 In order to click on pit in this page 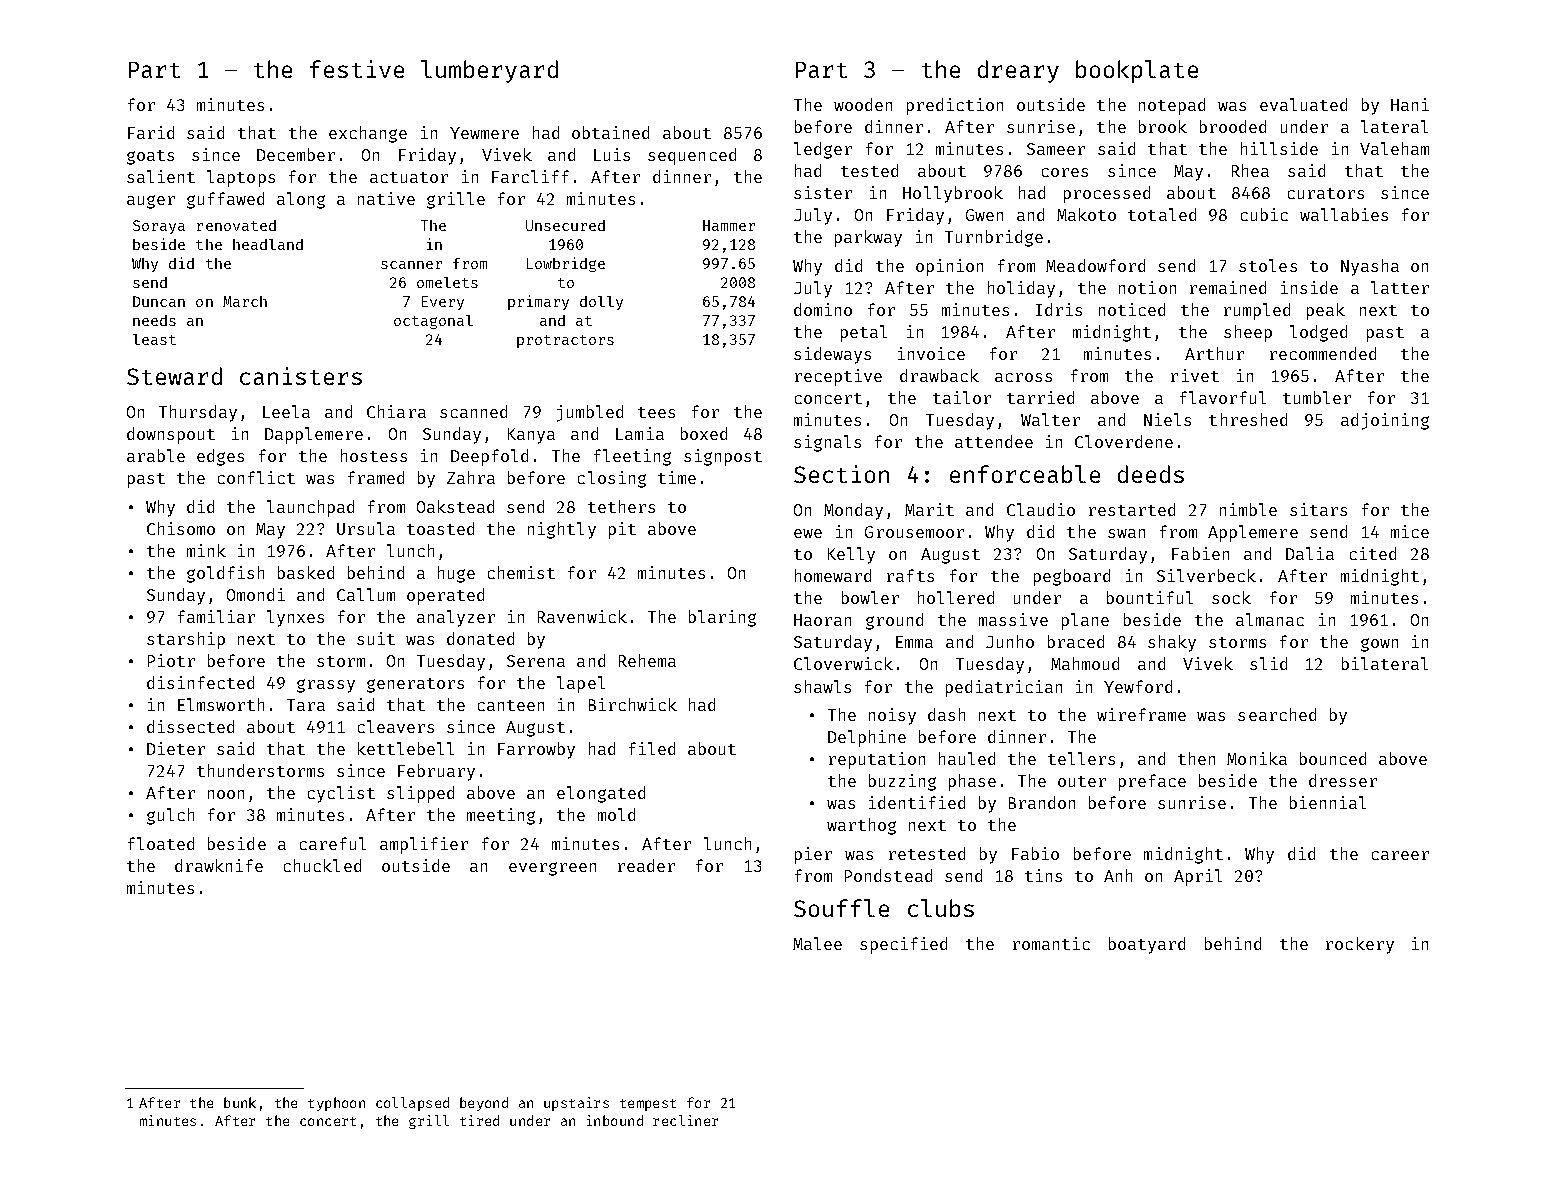, I will do `click(622, 530)`.
